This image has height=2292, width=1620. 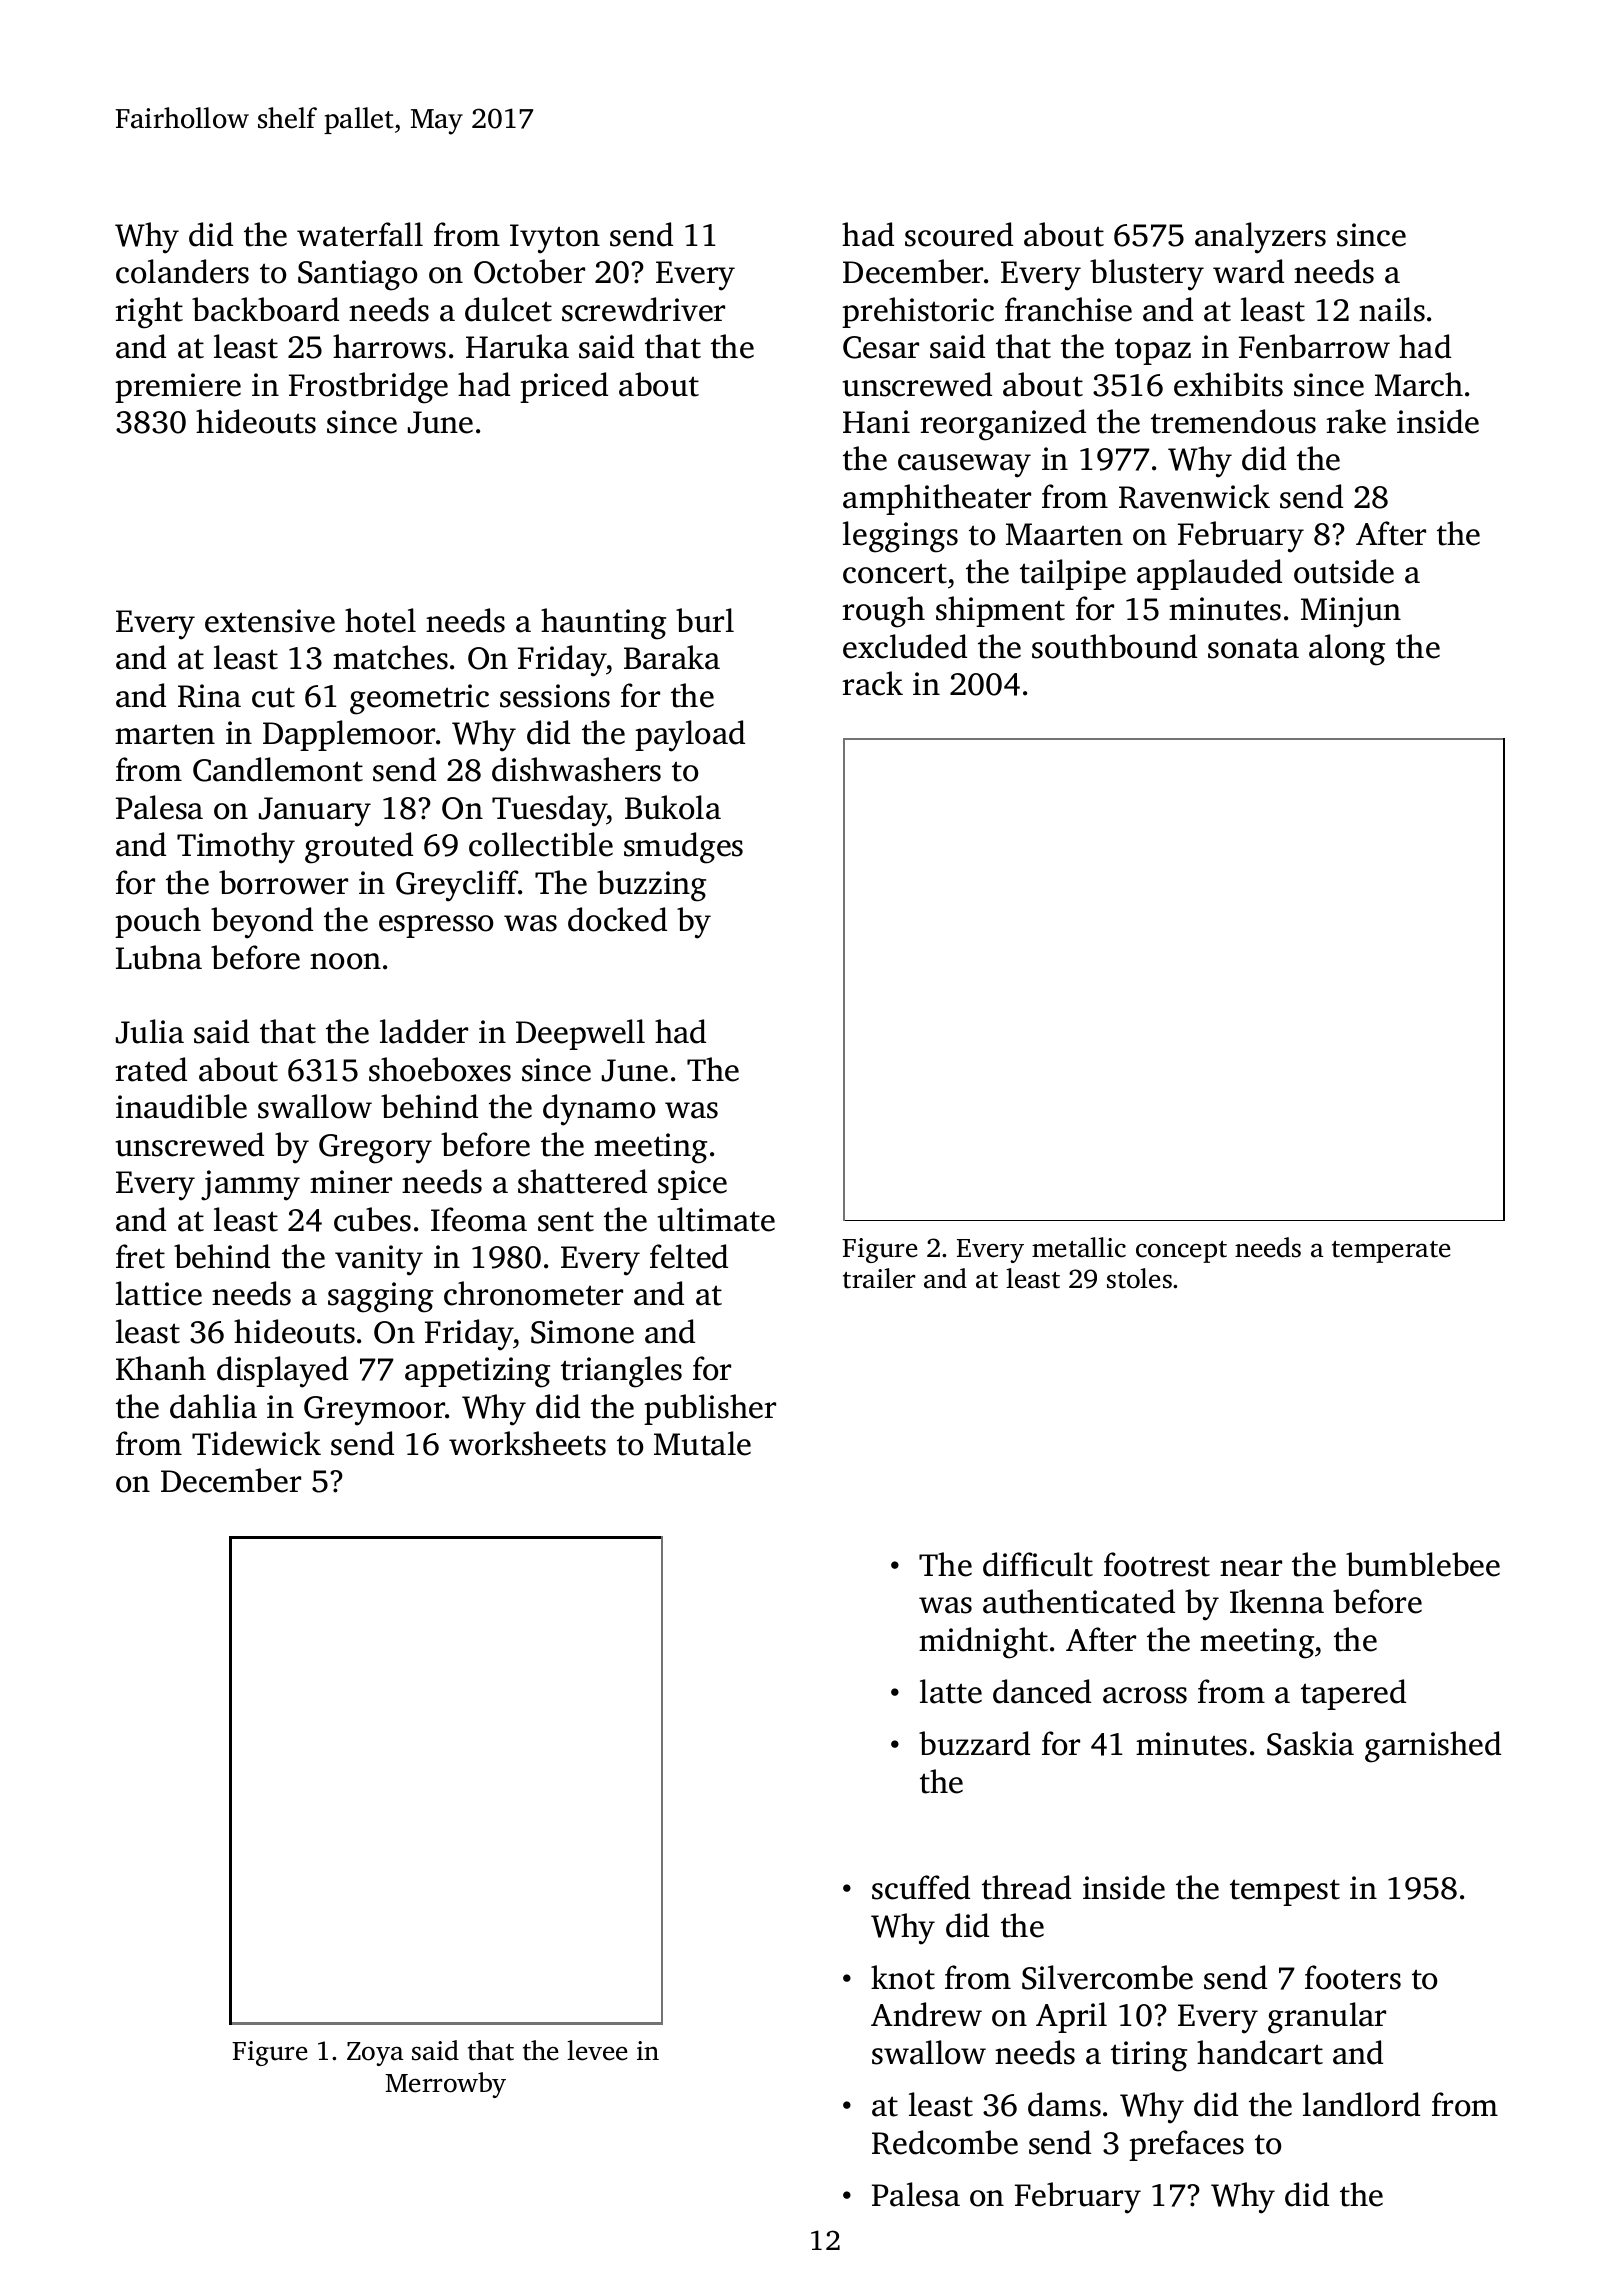 I want to click on difficult, so click(x=1038, y=1564).
